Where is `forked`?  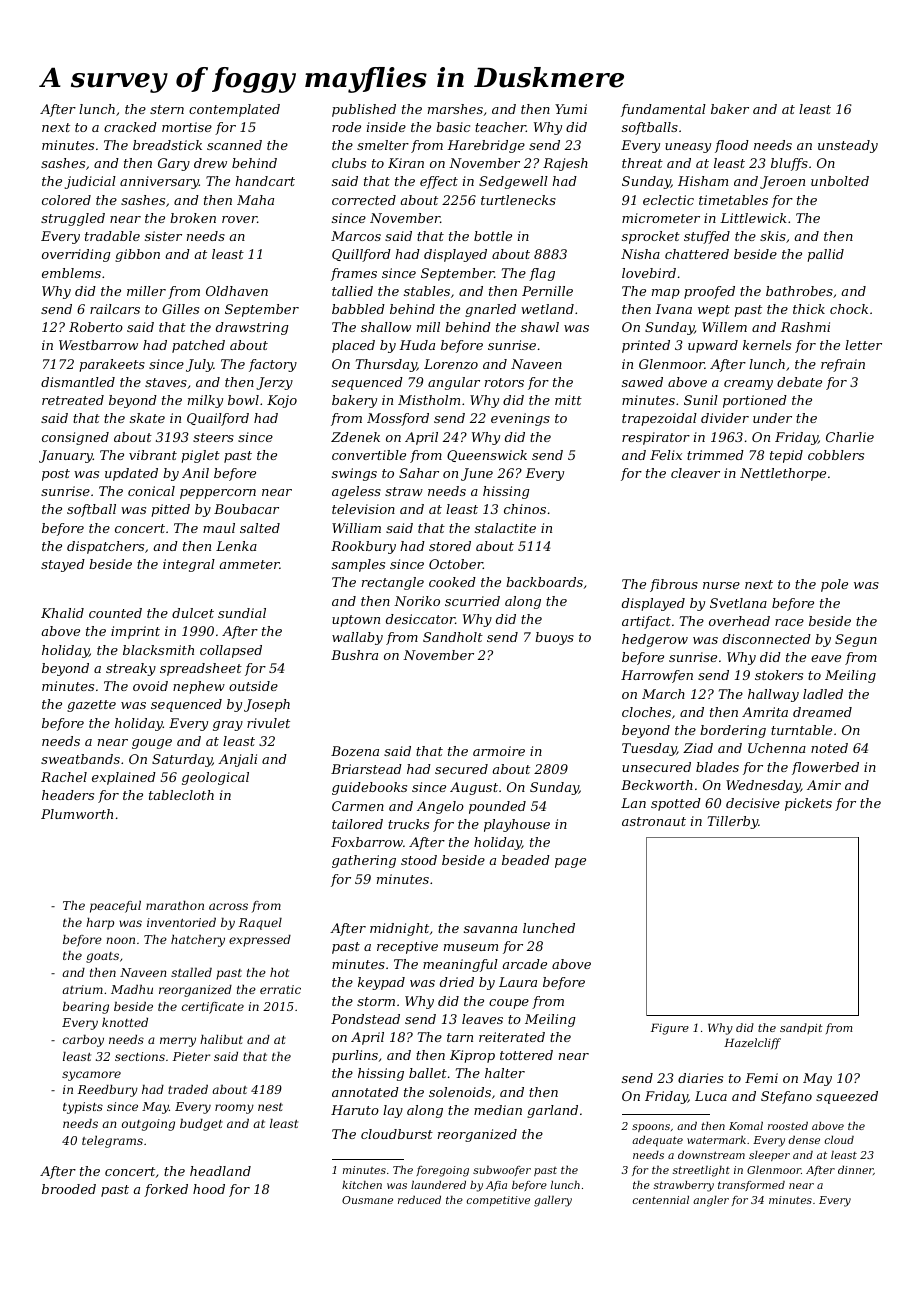
forked is located at coordinates (166, 1190).
